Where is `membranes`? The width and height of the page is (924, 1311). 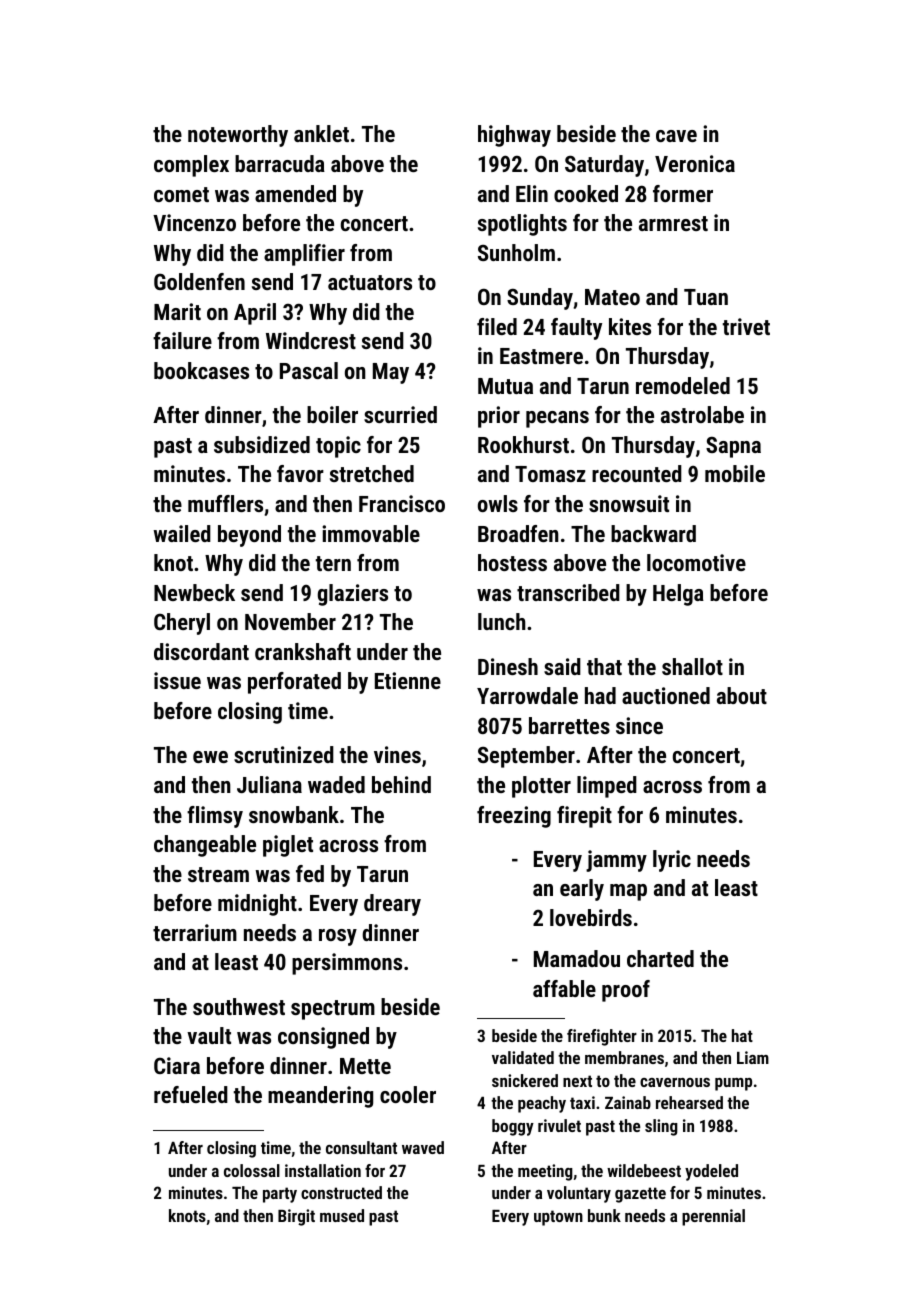 membranes is located at coordinates (624, 1057).
